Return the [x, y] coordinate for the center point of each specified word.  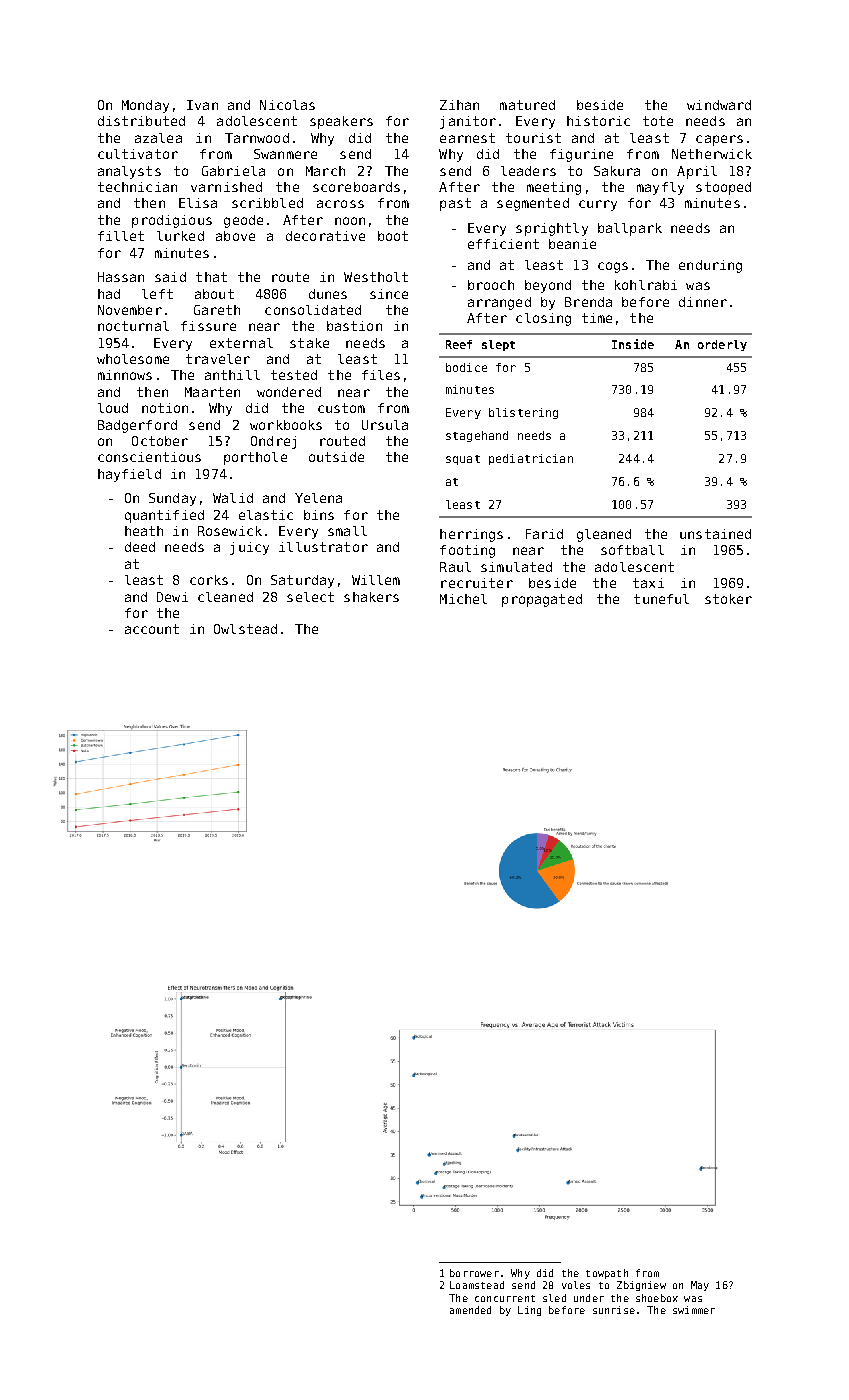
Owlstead [245, 629]
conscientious [149, 457]
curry [598, 205]
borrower [474, 1273]
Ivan [202, 105]
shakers [371, 597]
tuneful [661, 599]
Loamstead [477, 1285]
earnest [467, 138]
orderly [722, 345]
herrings [471, 535]
